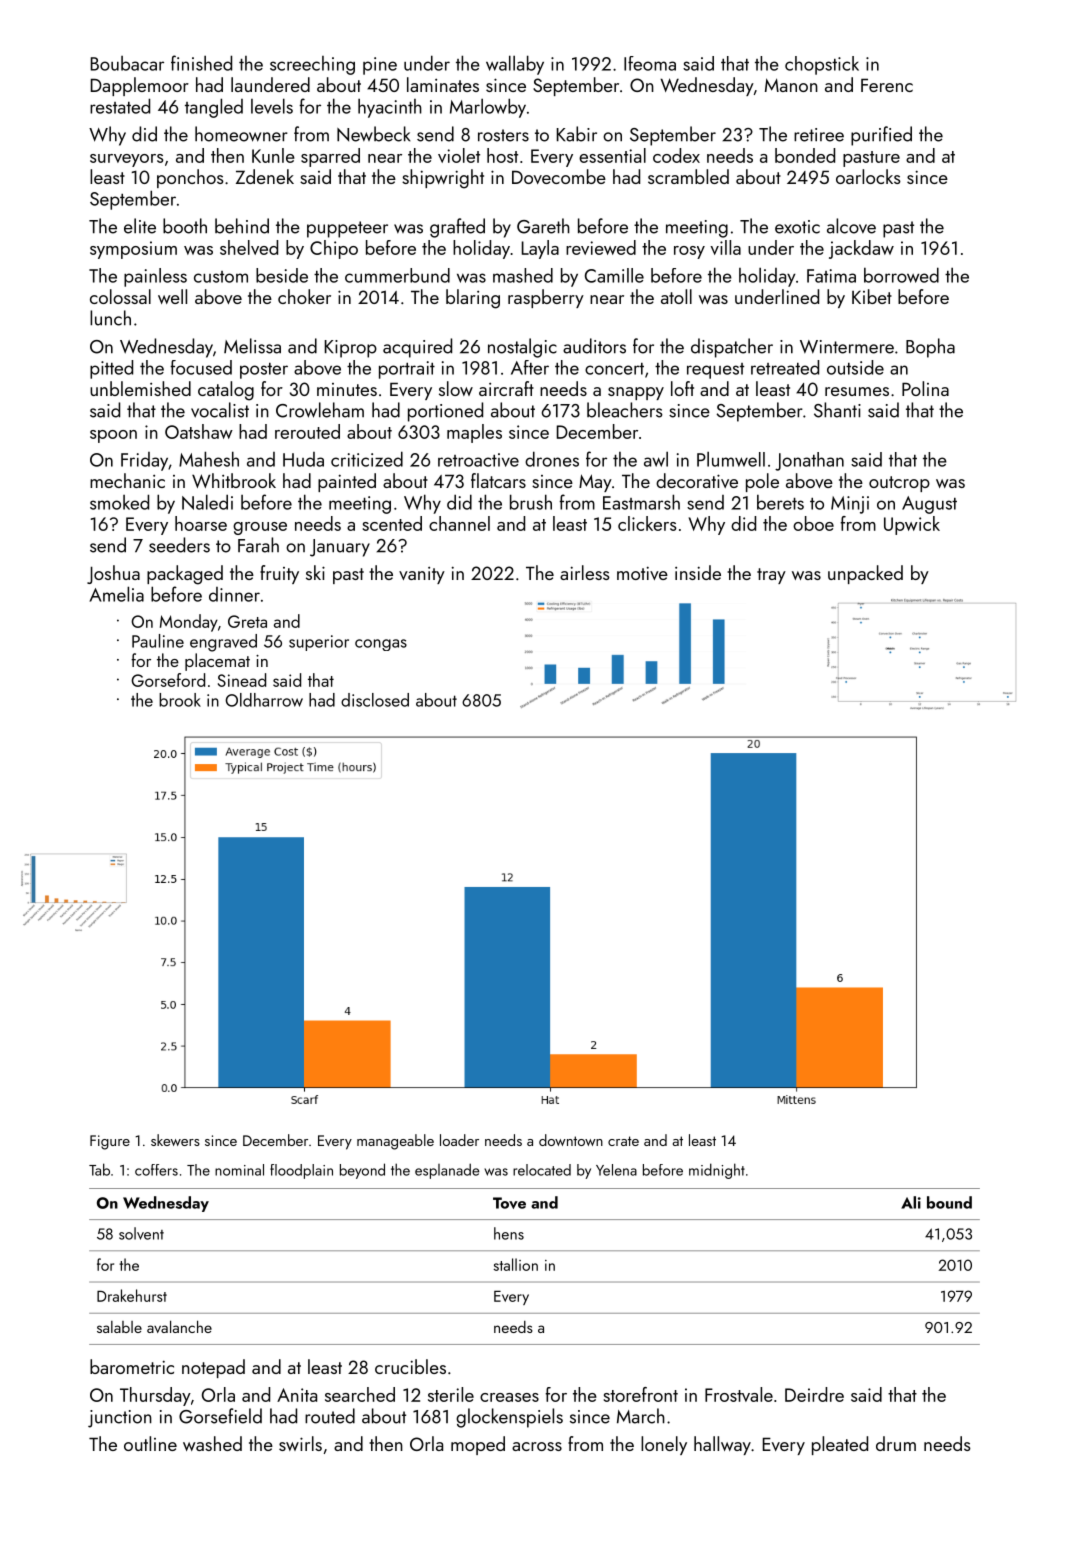 The image size is (1069, 1548). Describe the element at coordinates (150, 1443) in the image. I see `outline` at that location.
